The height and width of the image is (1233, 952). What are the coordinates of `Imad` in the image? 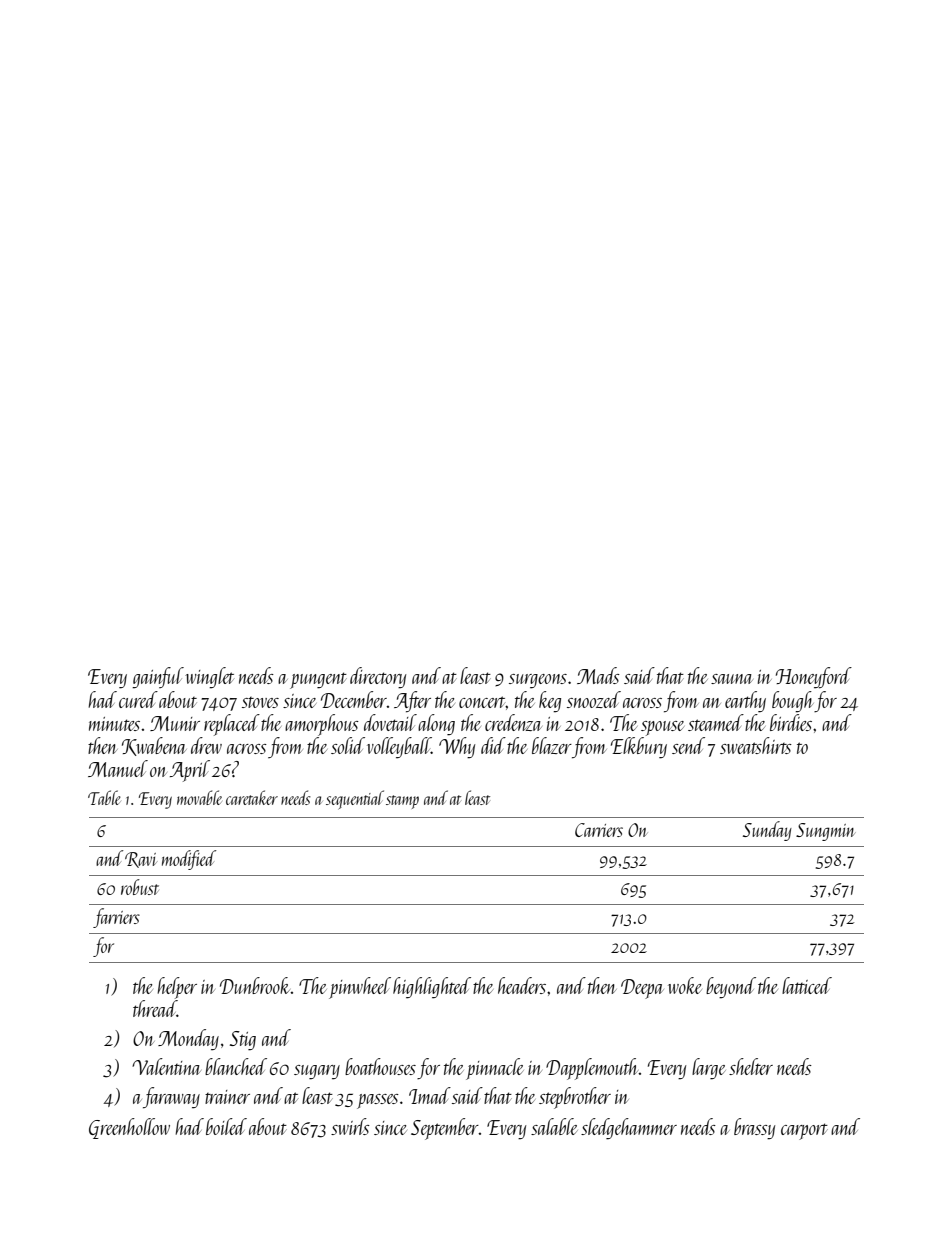 It's located at (430, 1095).
